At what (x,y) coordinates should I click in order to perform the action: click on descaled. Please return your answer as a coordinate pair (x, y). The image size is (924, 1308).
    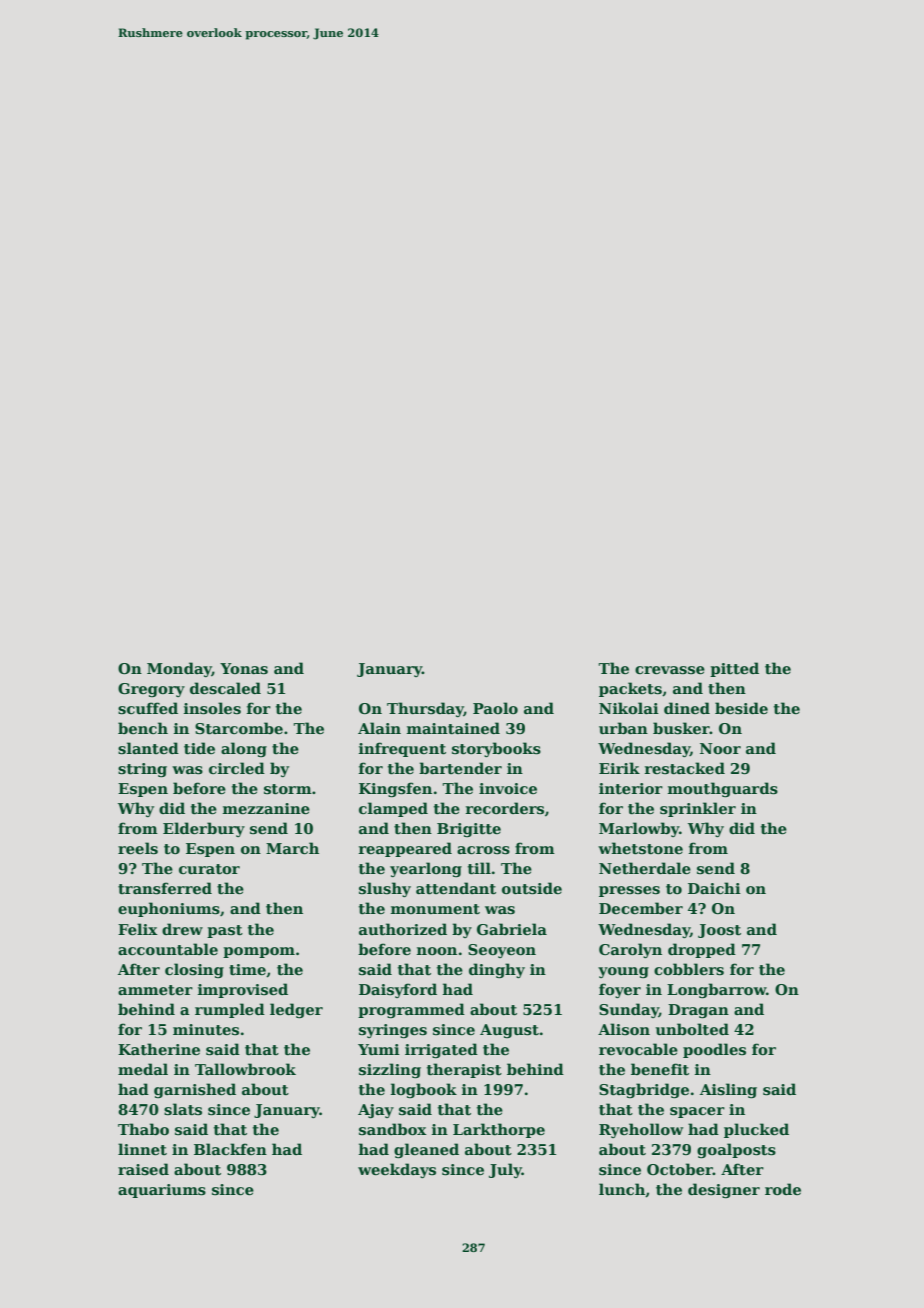
    Looking at the image, I should click on (225, 688).
